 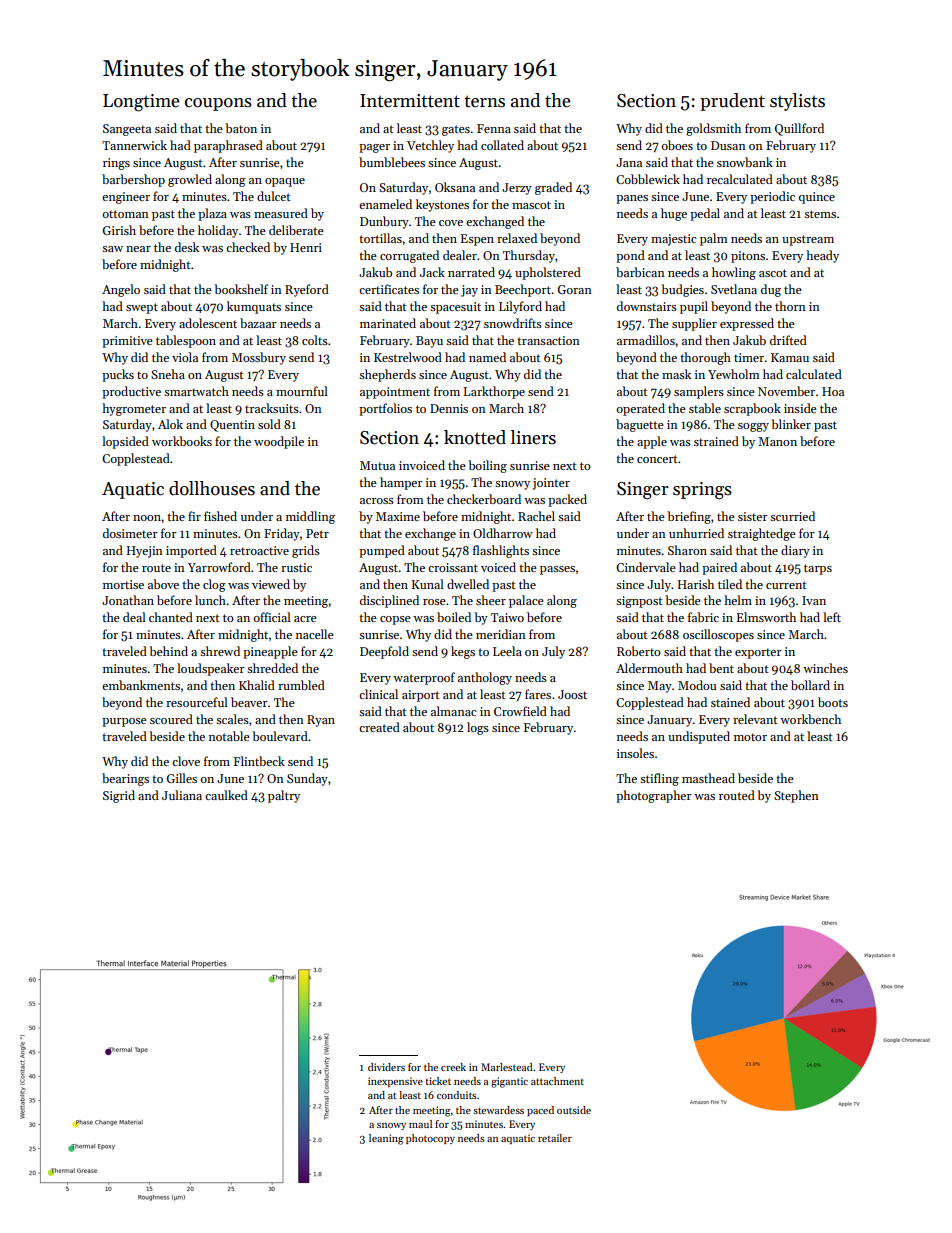 What do you see at coordinates (182, 441) in the document?
I see `workbooks` at bounding box center [182, 441].
